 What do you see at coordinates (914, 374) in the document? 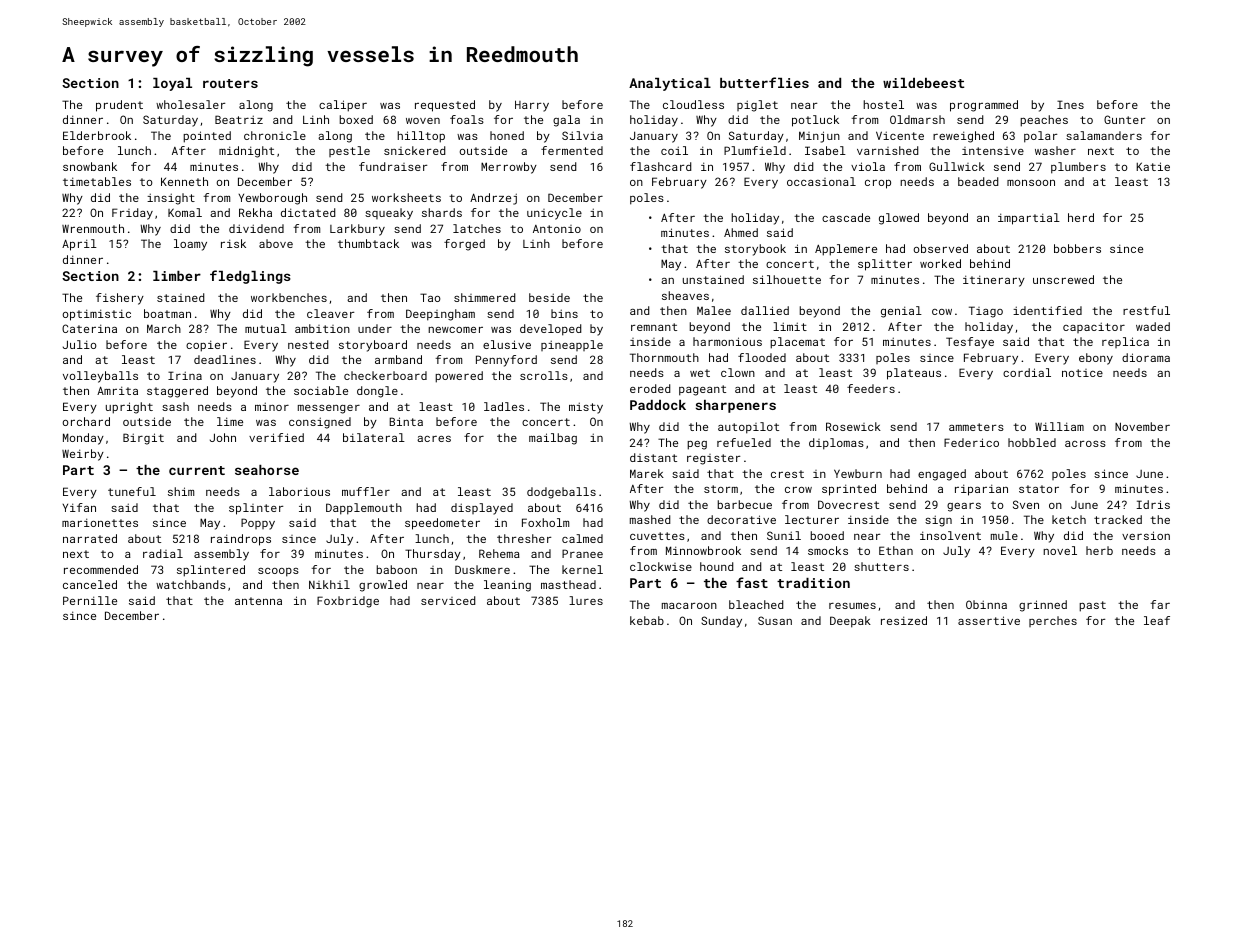
I see `plateaus` at bounding box center [914, 374].
